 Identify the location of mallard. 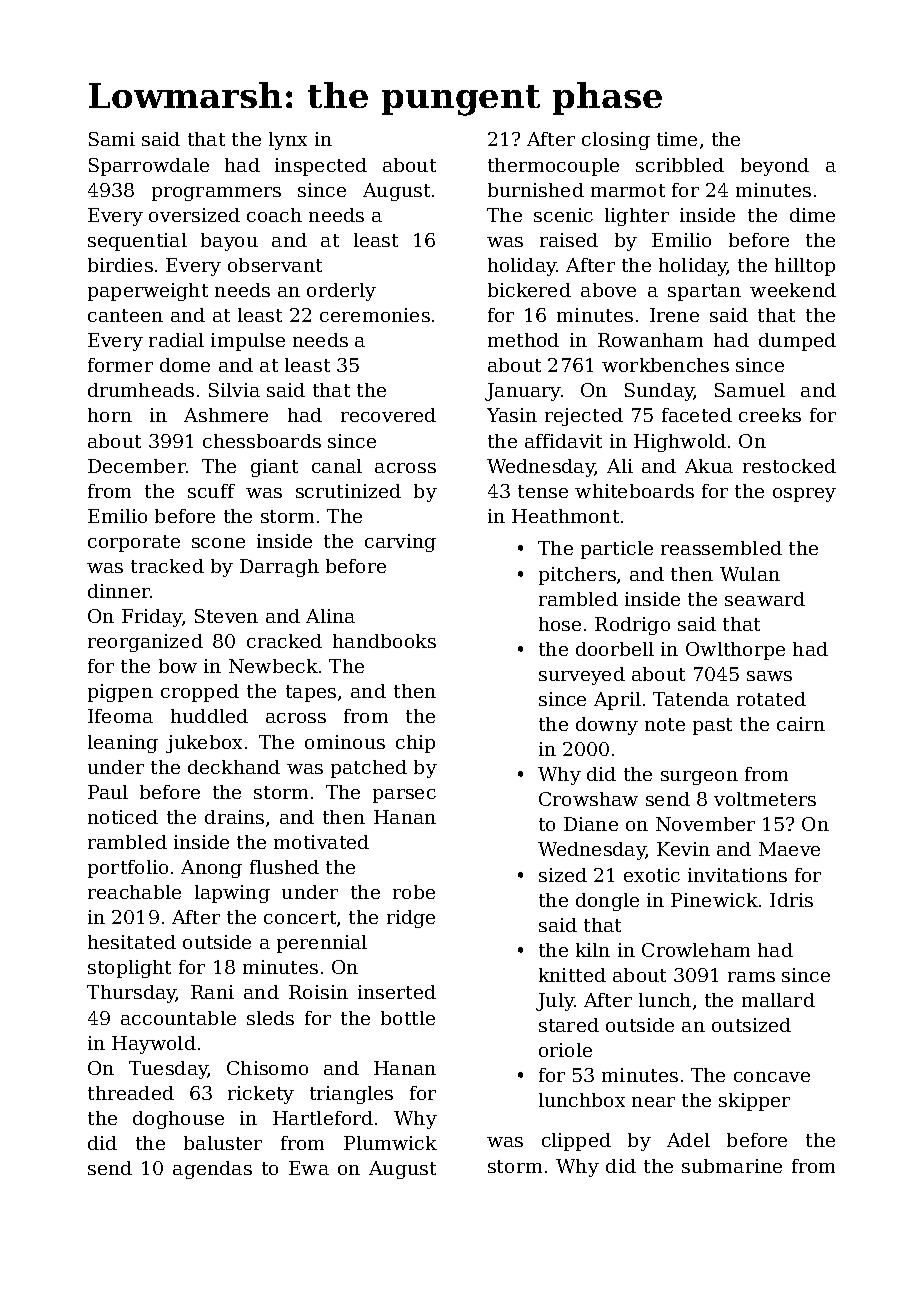
(778, 1000).
